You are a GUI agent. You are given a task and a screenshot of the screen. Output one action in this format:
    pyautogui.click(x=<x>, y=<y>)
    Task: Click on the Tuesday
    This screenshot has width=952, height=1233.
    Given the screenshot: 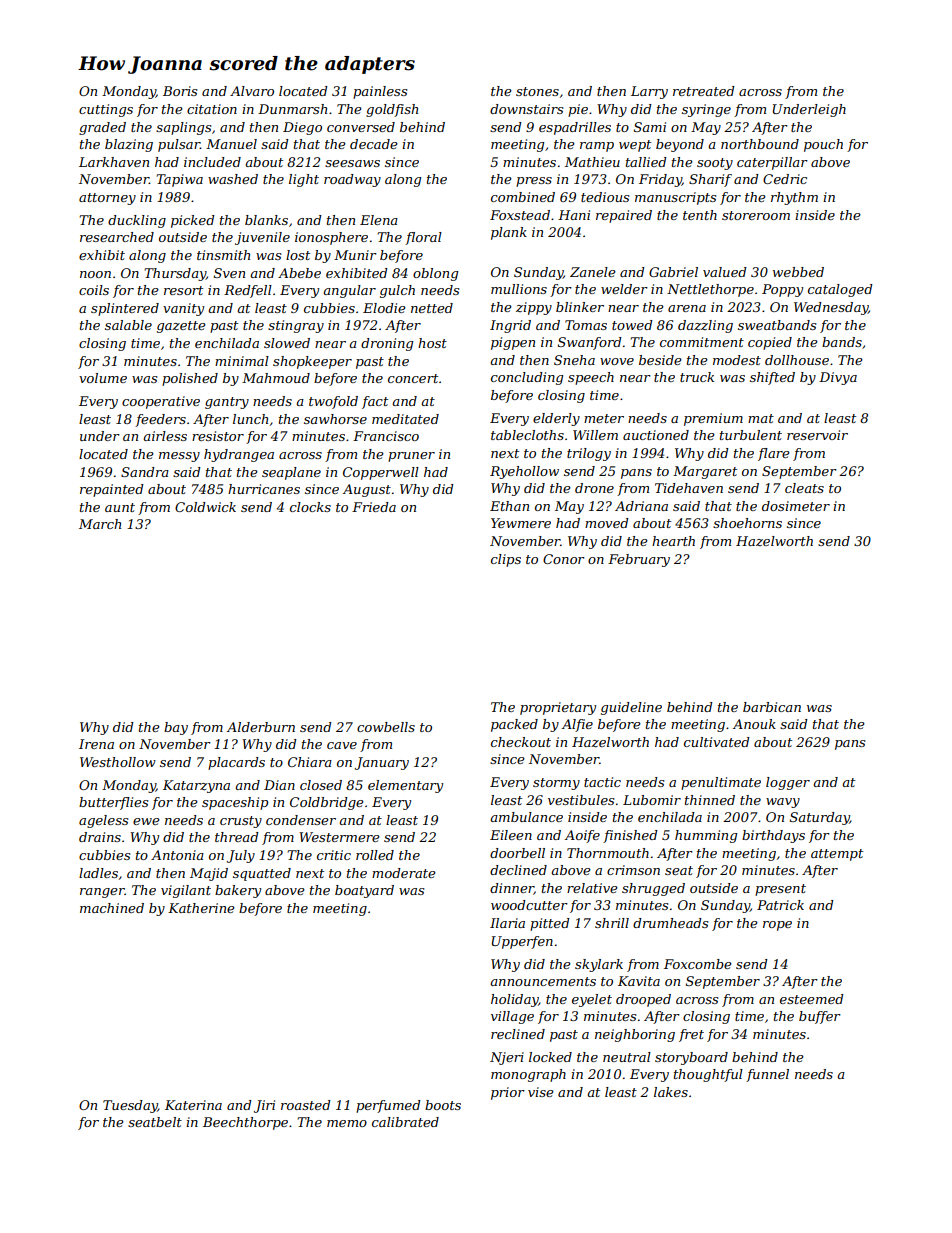 What is the action you would take?
    pyautogui.click(x=130, y=1106)
